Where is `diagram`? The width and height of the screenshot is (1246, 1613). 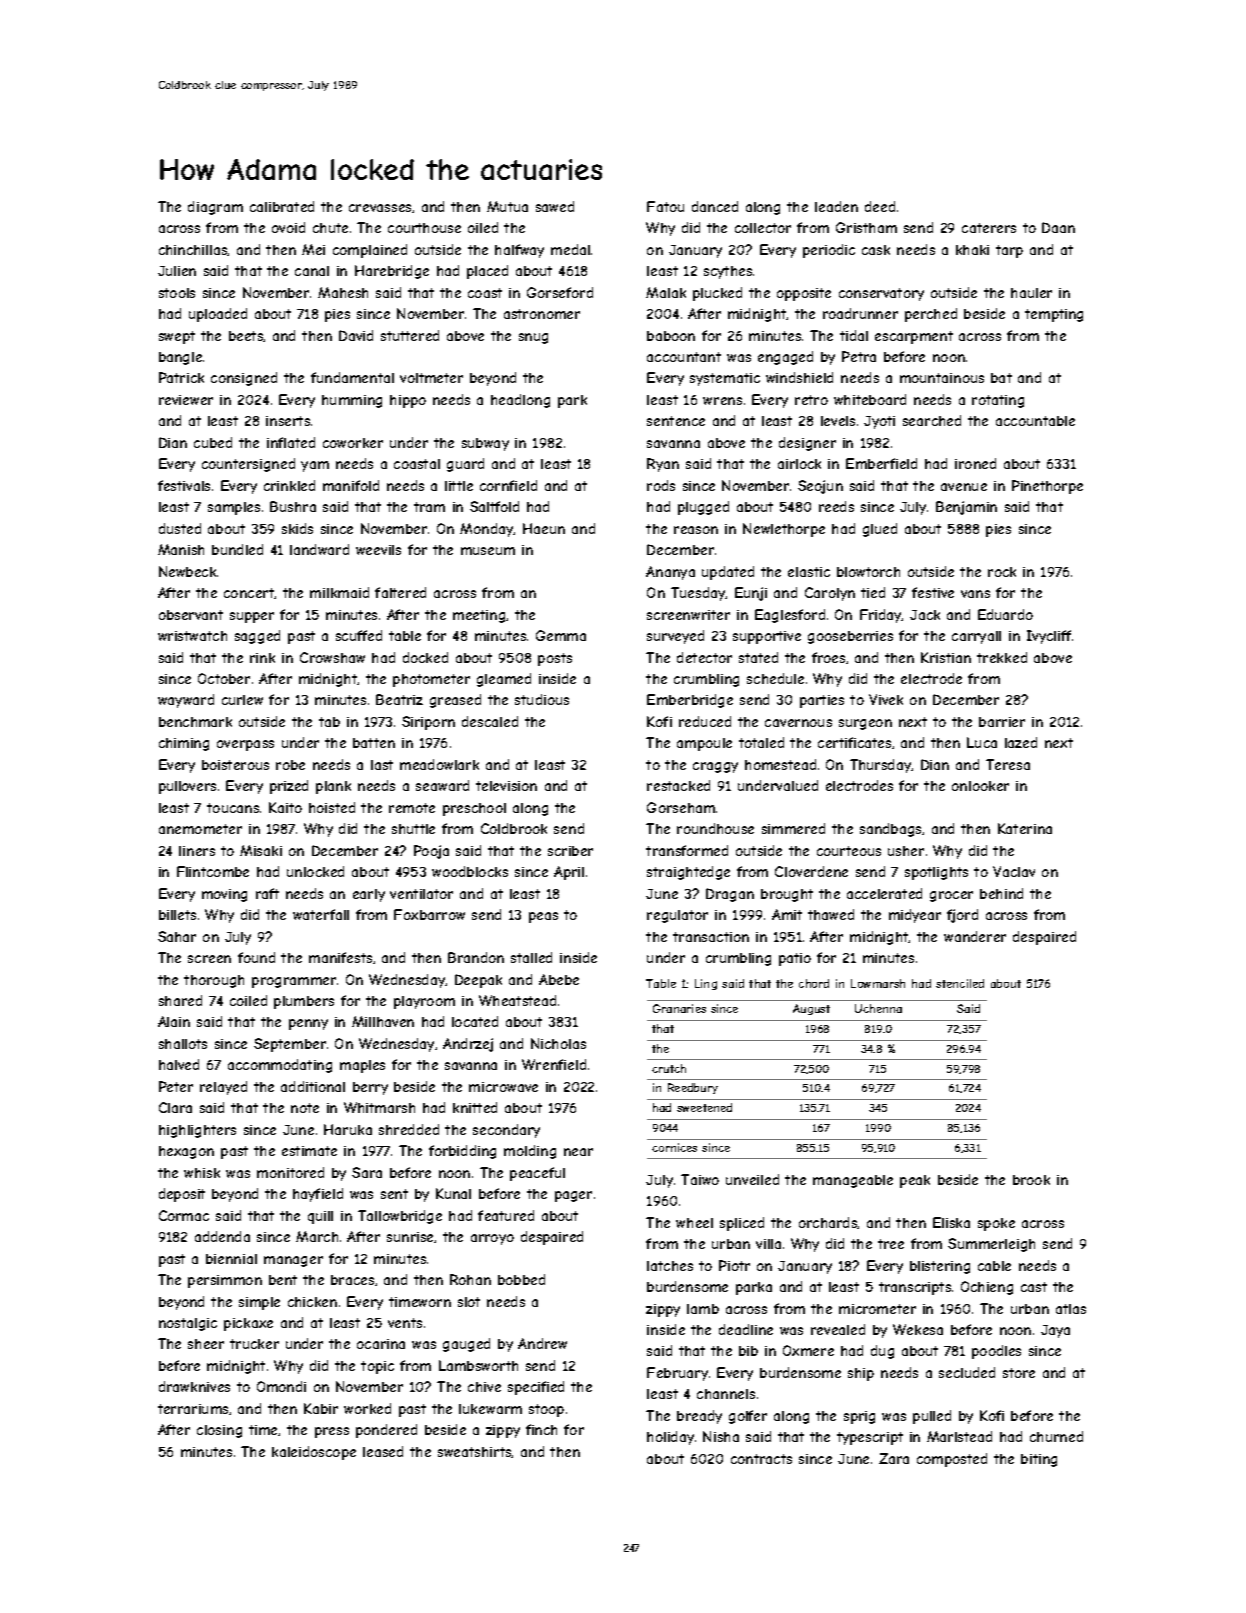
diagram is located at coordinates (215, 208).
